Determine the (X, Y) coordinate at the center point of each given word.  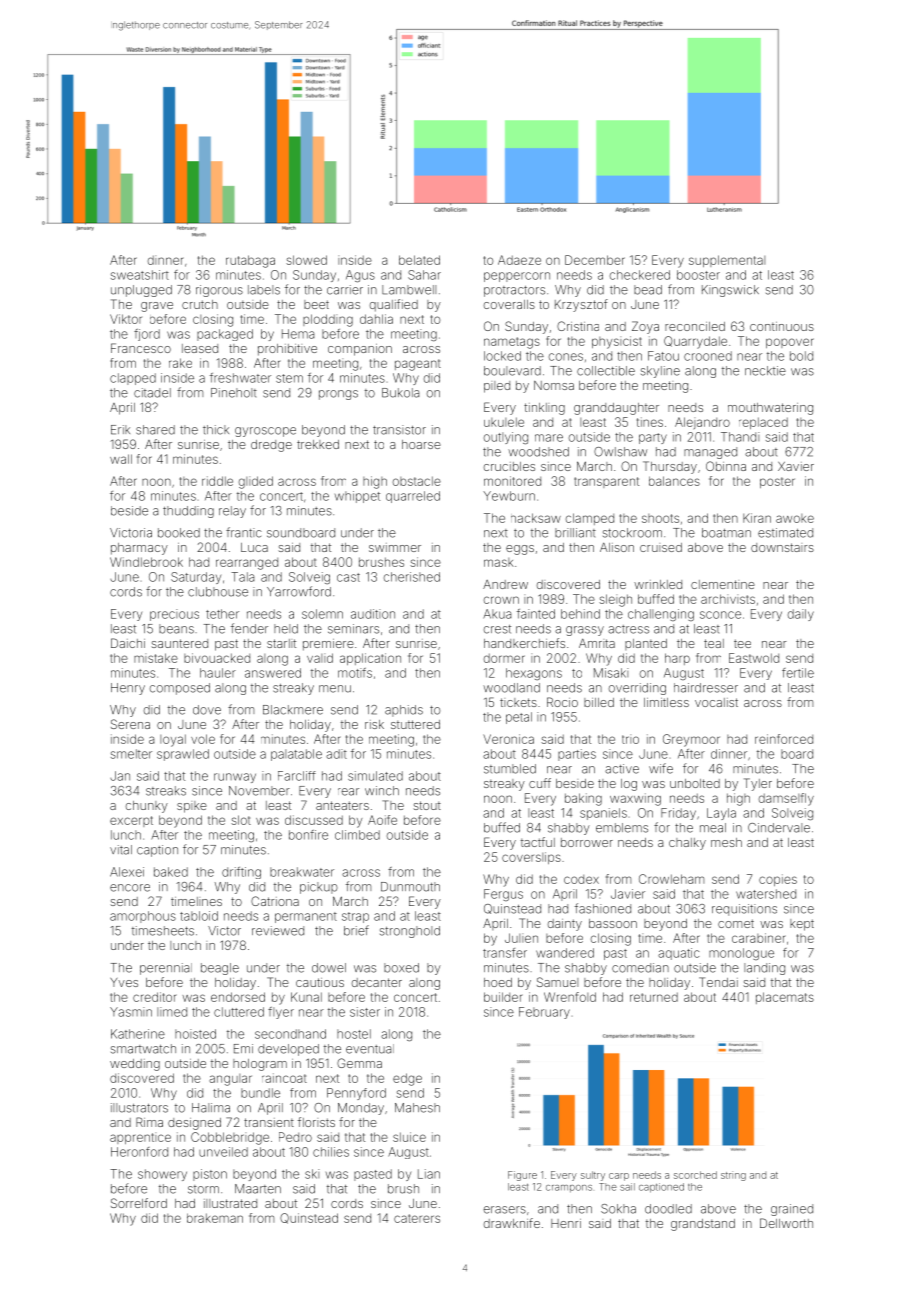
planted (646, 644)
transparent (606, 482)
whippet (357, 497)
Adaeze (519, 260)
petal (519, 718)
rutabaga (250, 261)
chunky (147, 807)
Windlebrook (146, 562)
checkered (640, 275)
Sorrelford (139, 1203)
